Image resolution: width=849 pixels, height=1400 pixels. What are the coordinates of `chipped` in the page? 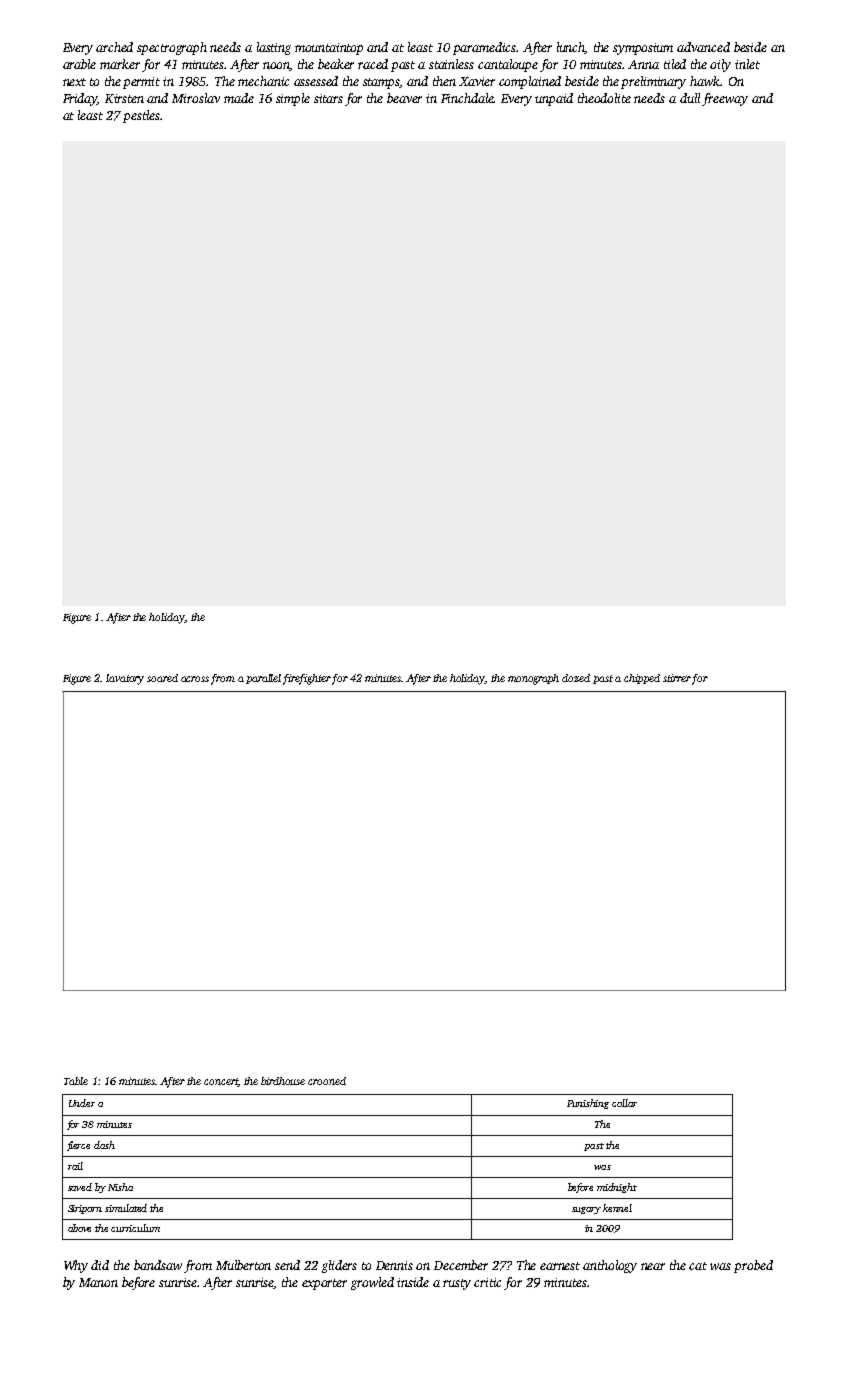 It's located at (642, 679).
